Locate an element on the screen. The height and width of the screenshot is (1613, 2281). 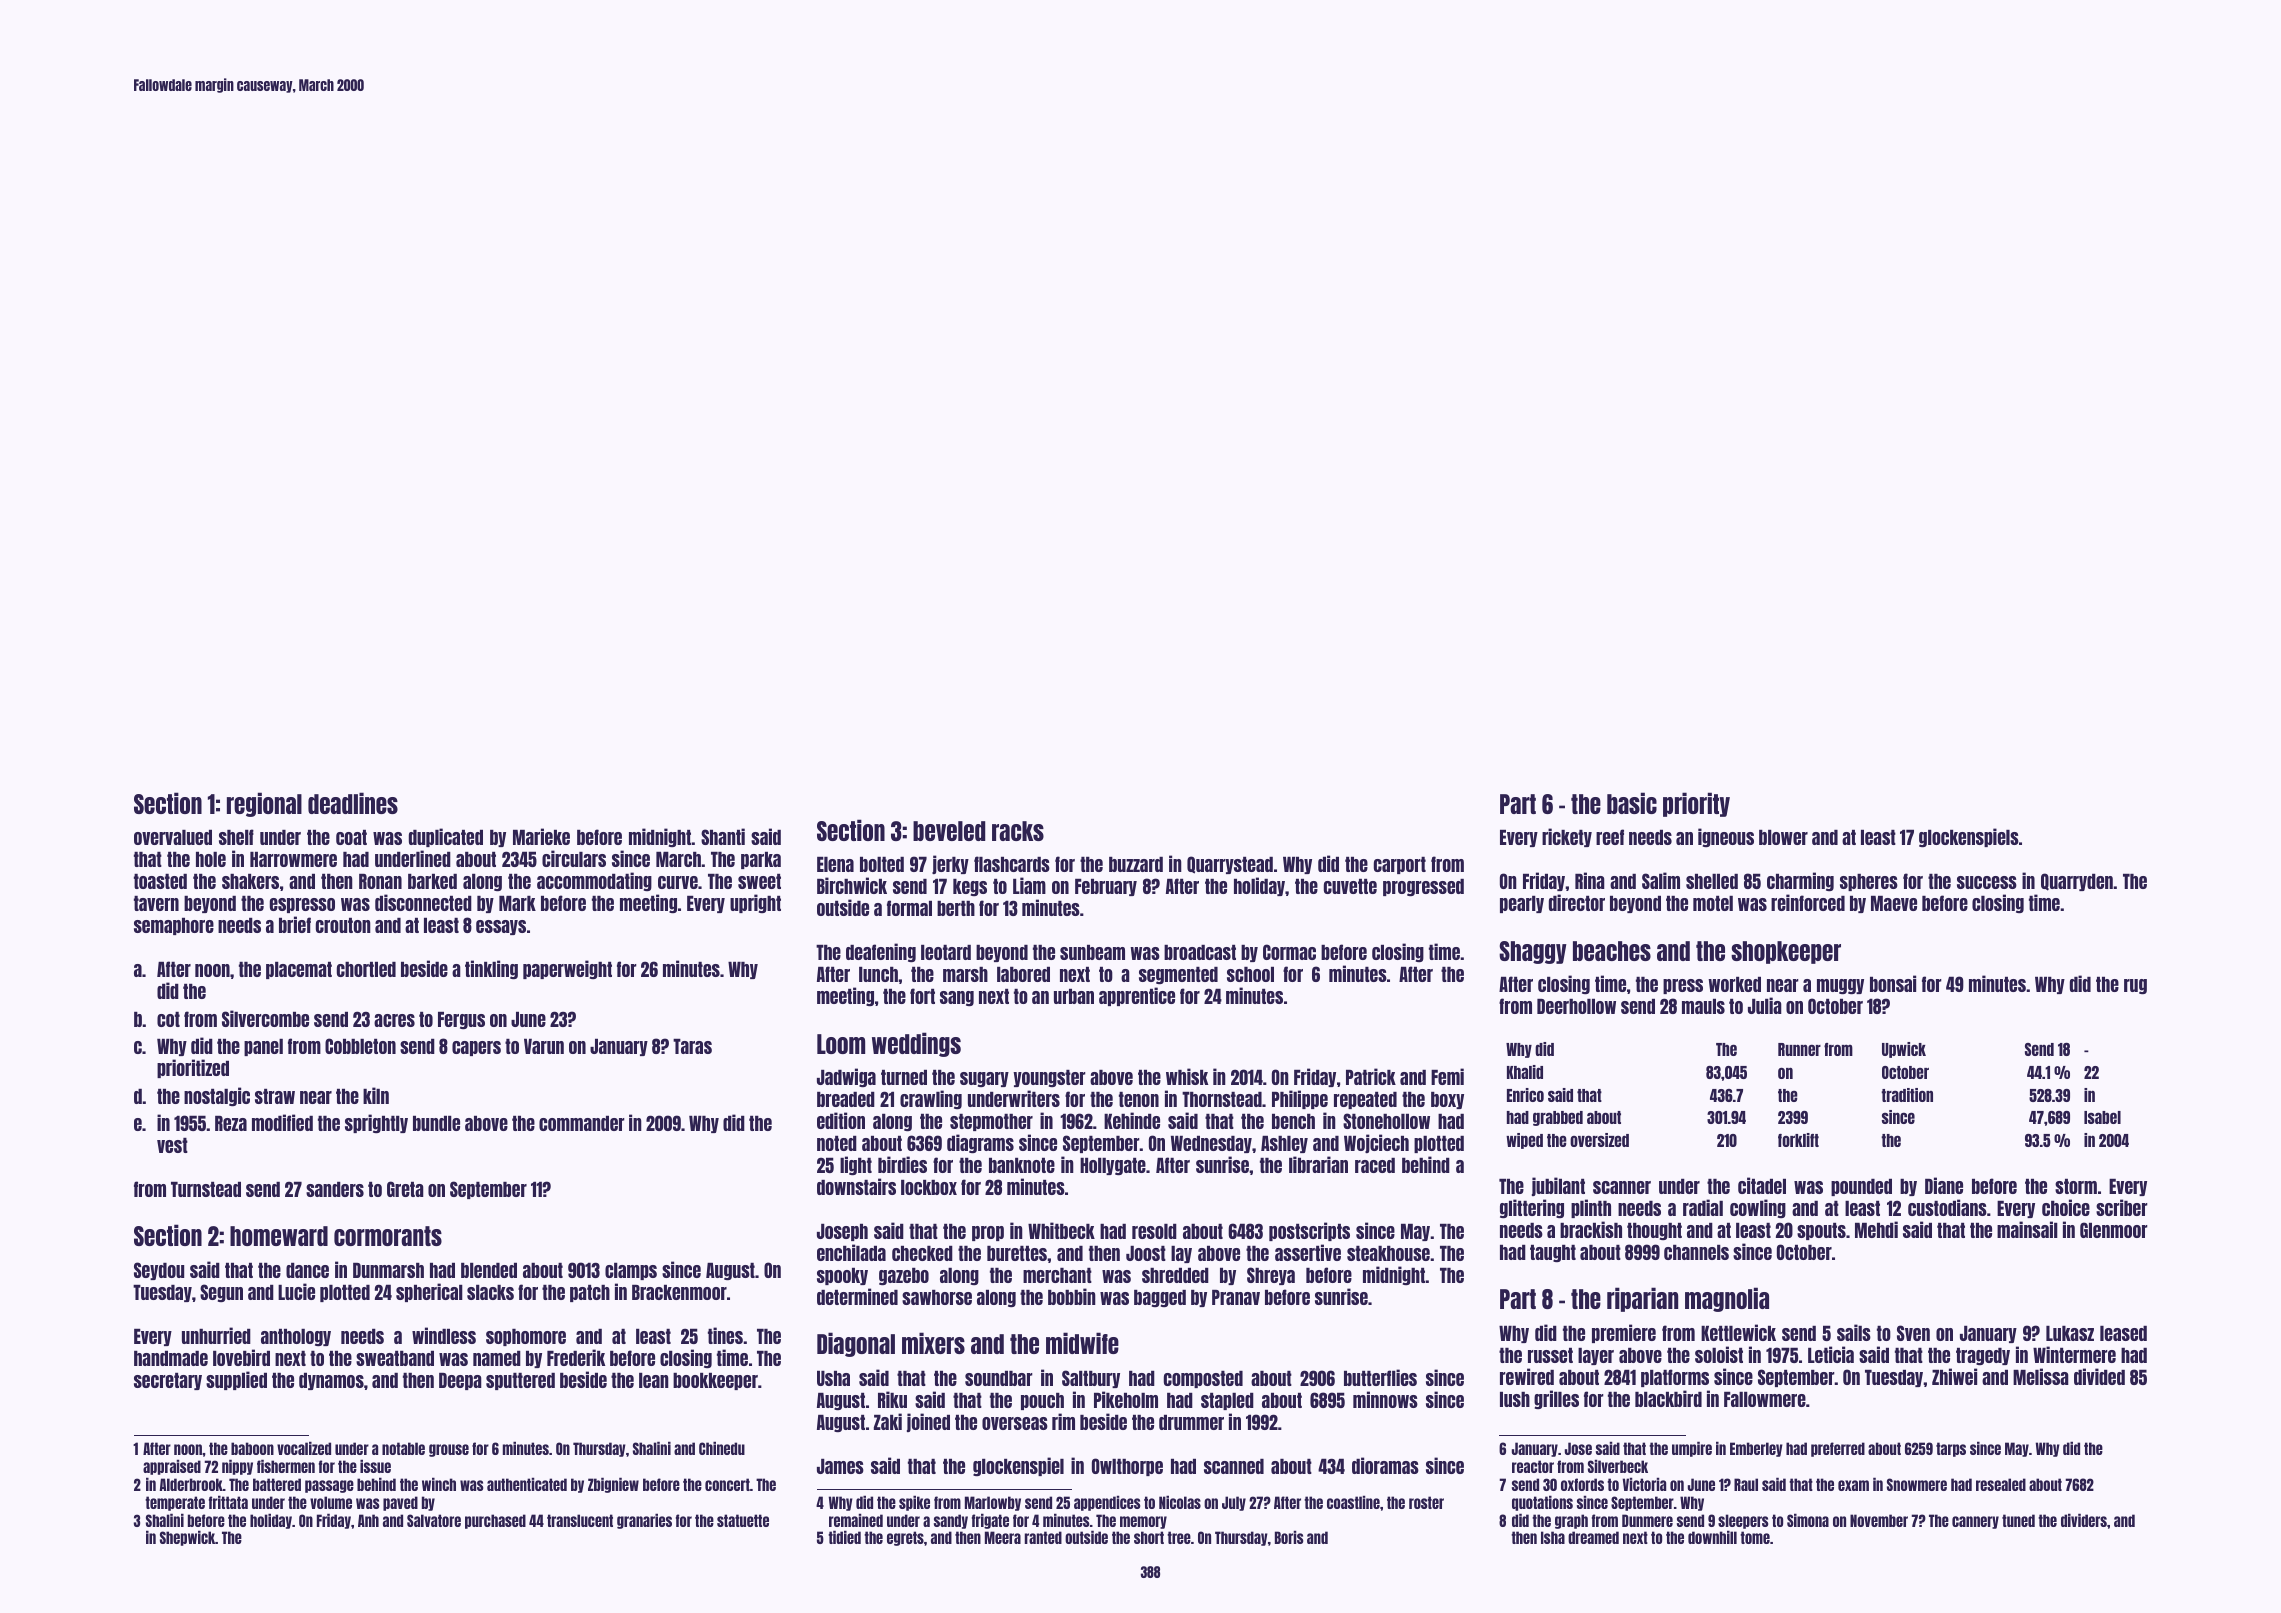
thought is located at coordinates (1654, 1231).
